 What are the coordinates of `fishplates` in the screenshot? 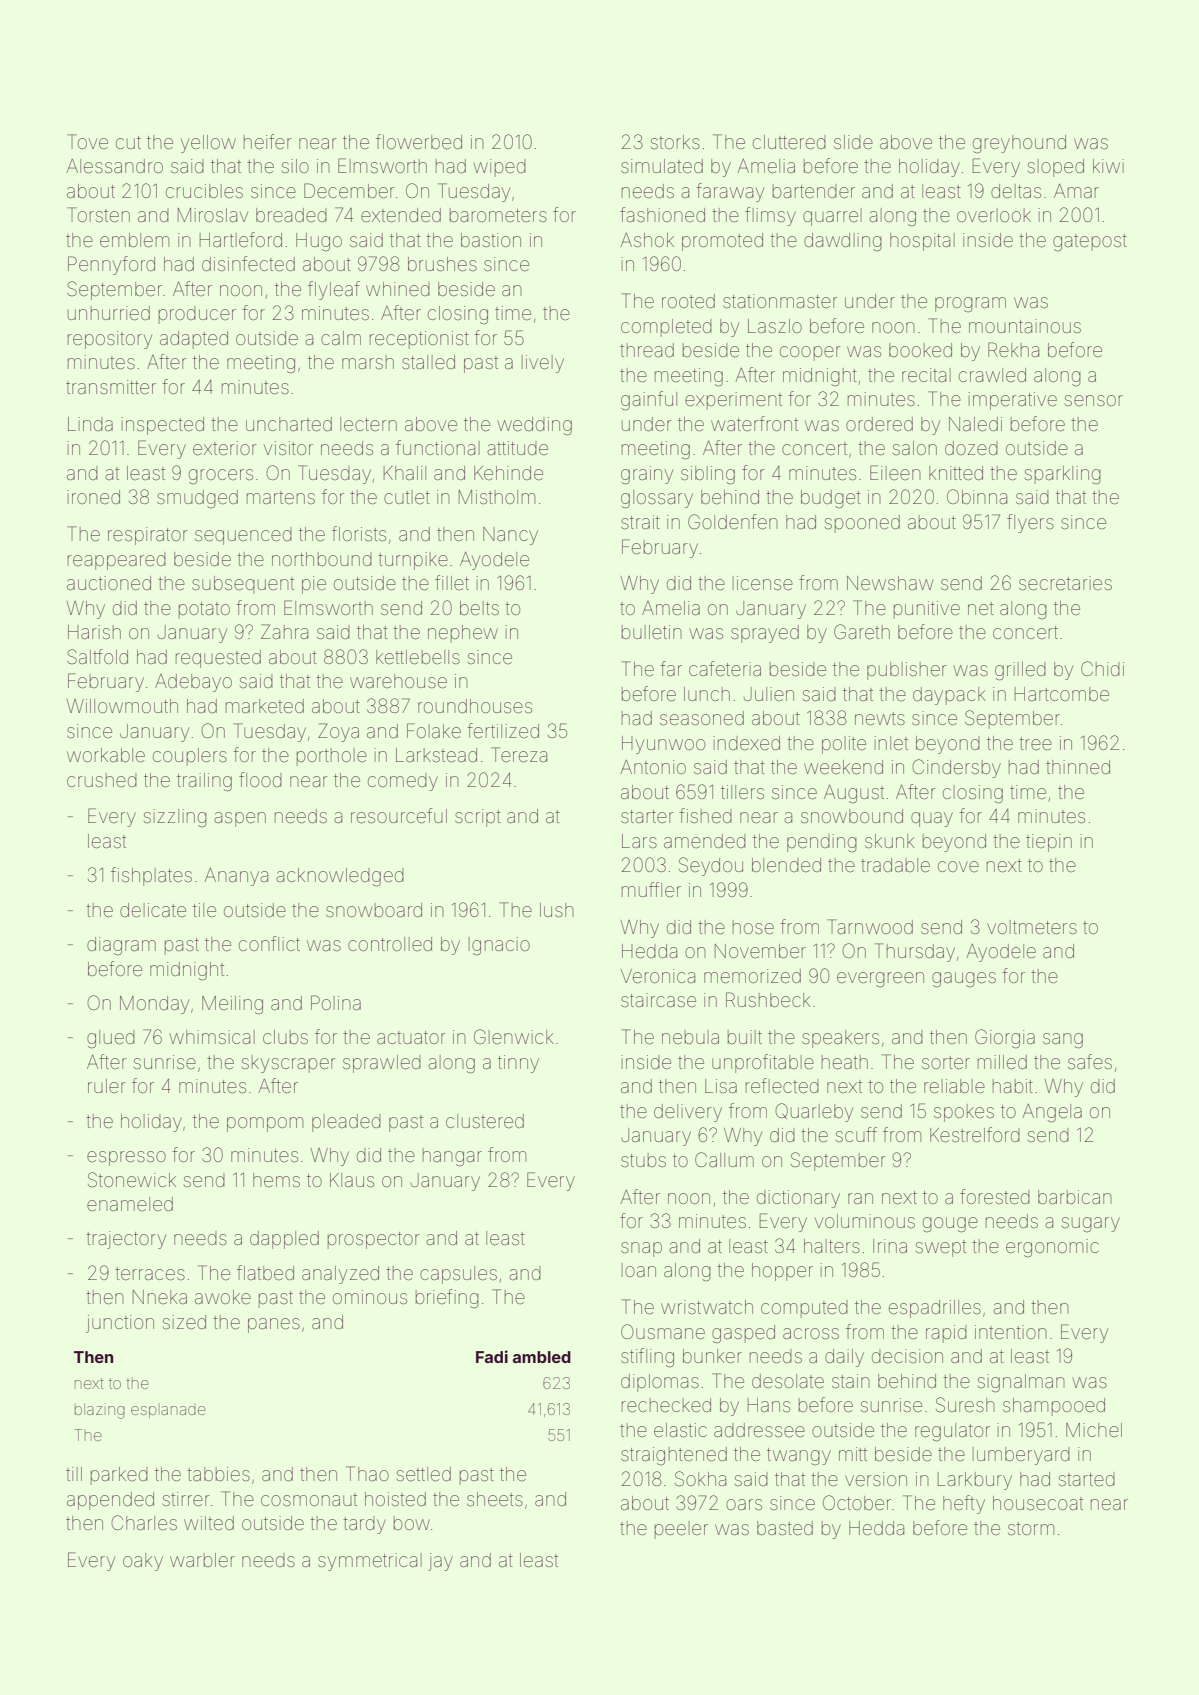 It's located at (151, 876).
